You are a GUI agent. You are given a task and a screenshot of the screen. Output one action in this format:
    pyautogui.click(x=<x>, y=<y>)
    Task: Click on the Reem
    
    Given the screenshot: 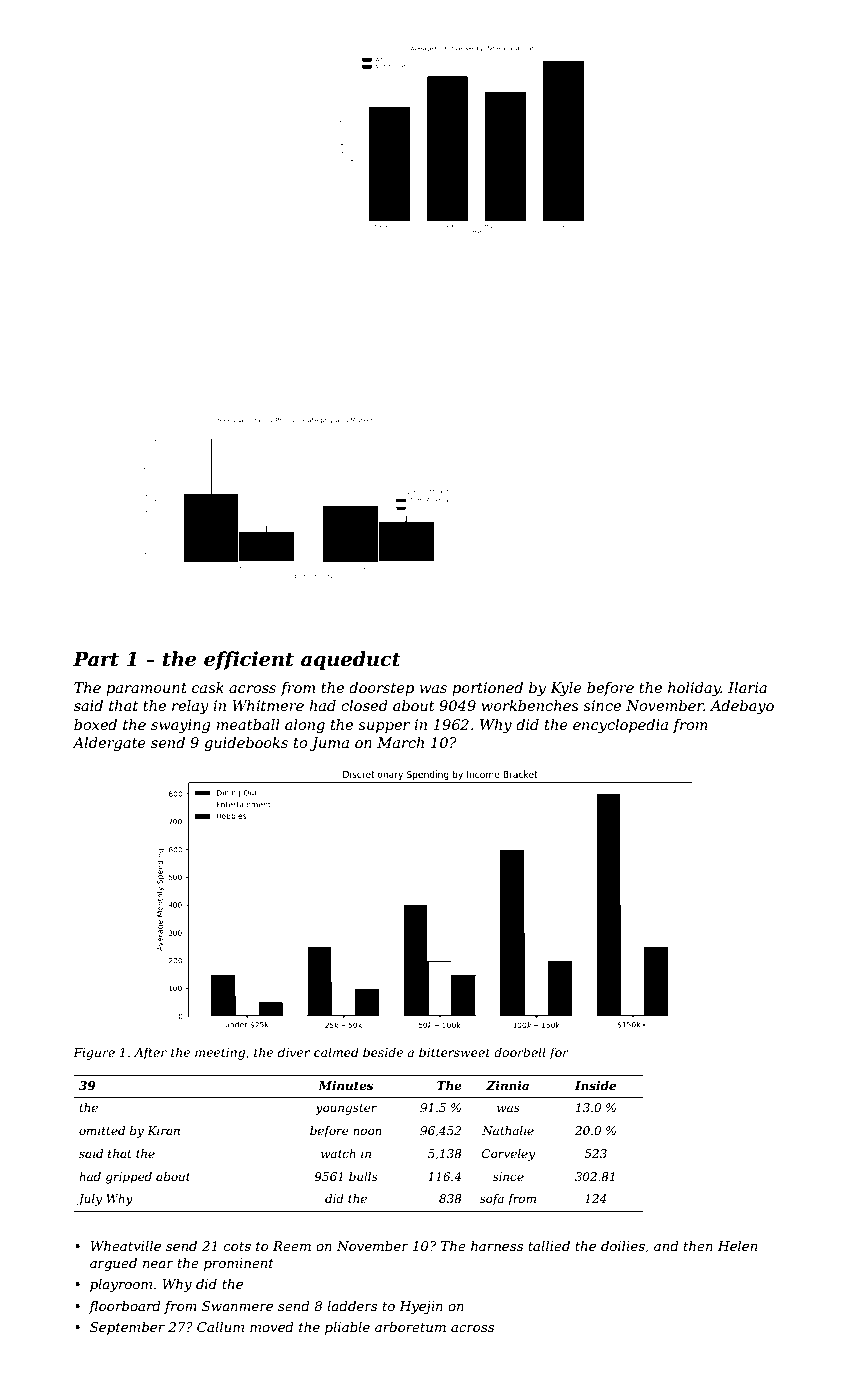 What is the action you would take?
    pyautogui.click(x=292, y=1246)
